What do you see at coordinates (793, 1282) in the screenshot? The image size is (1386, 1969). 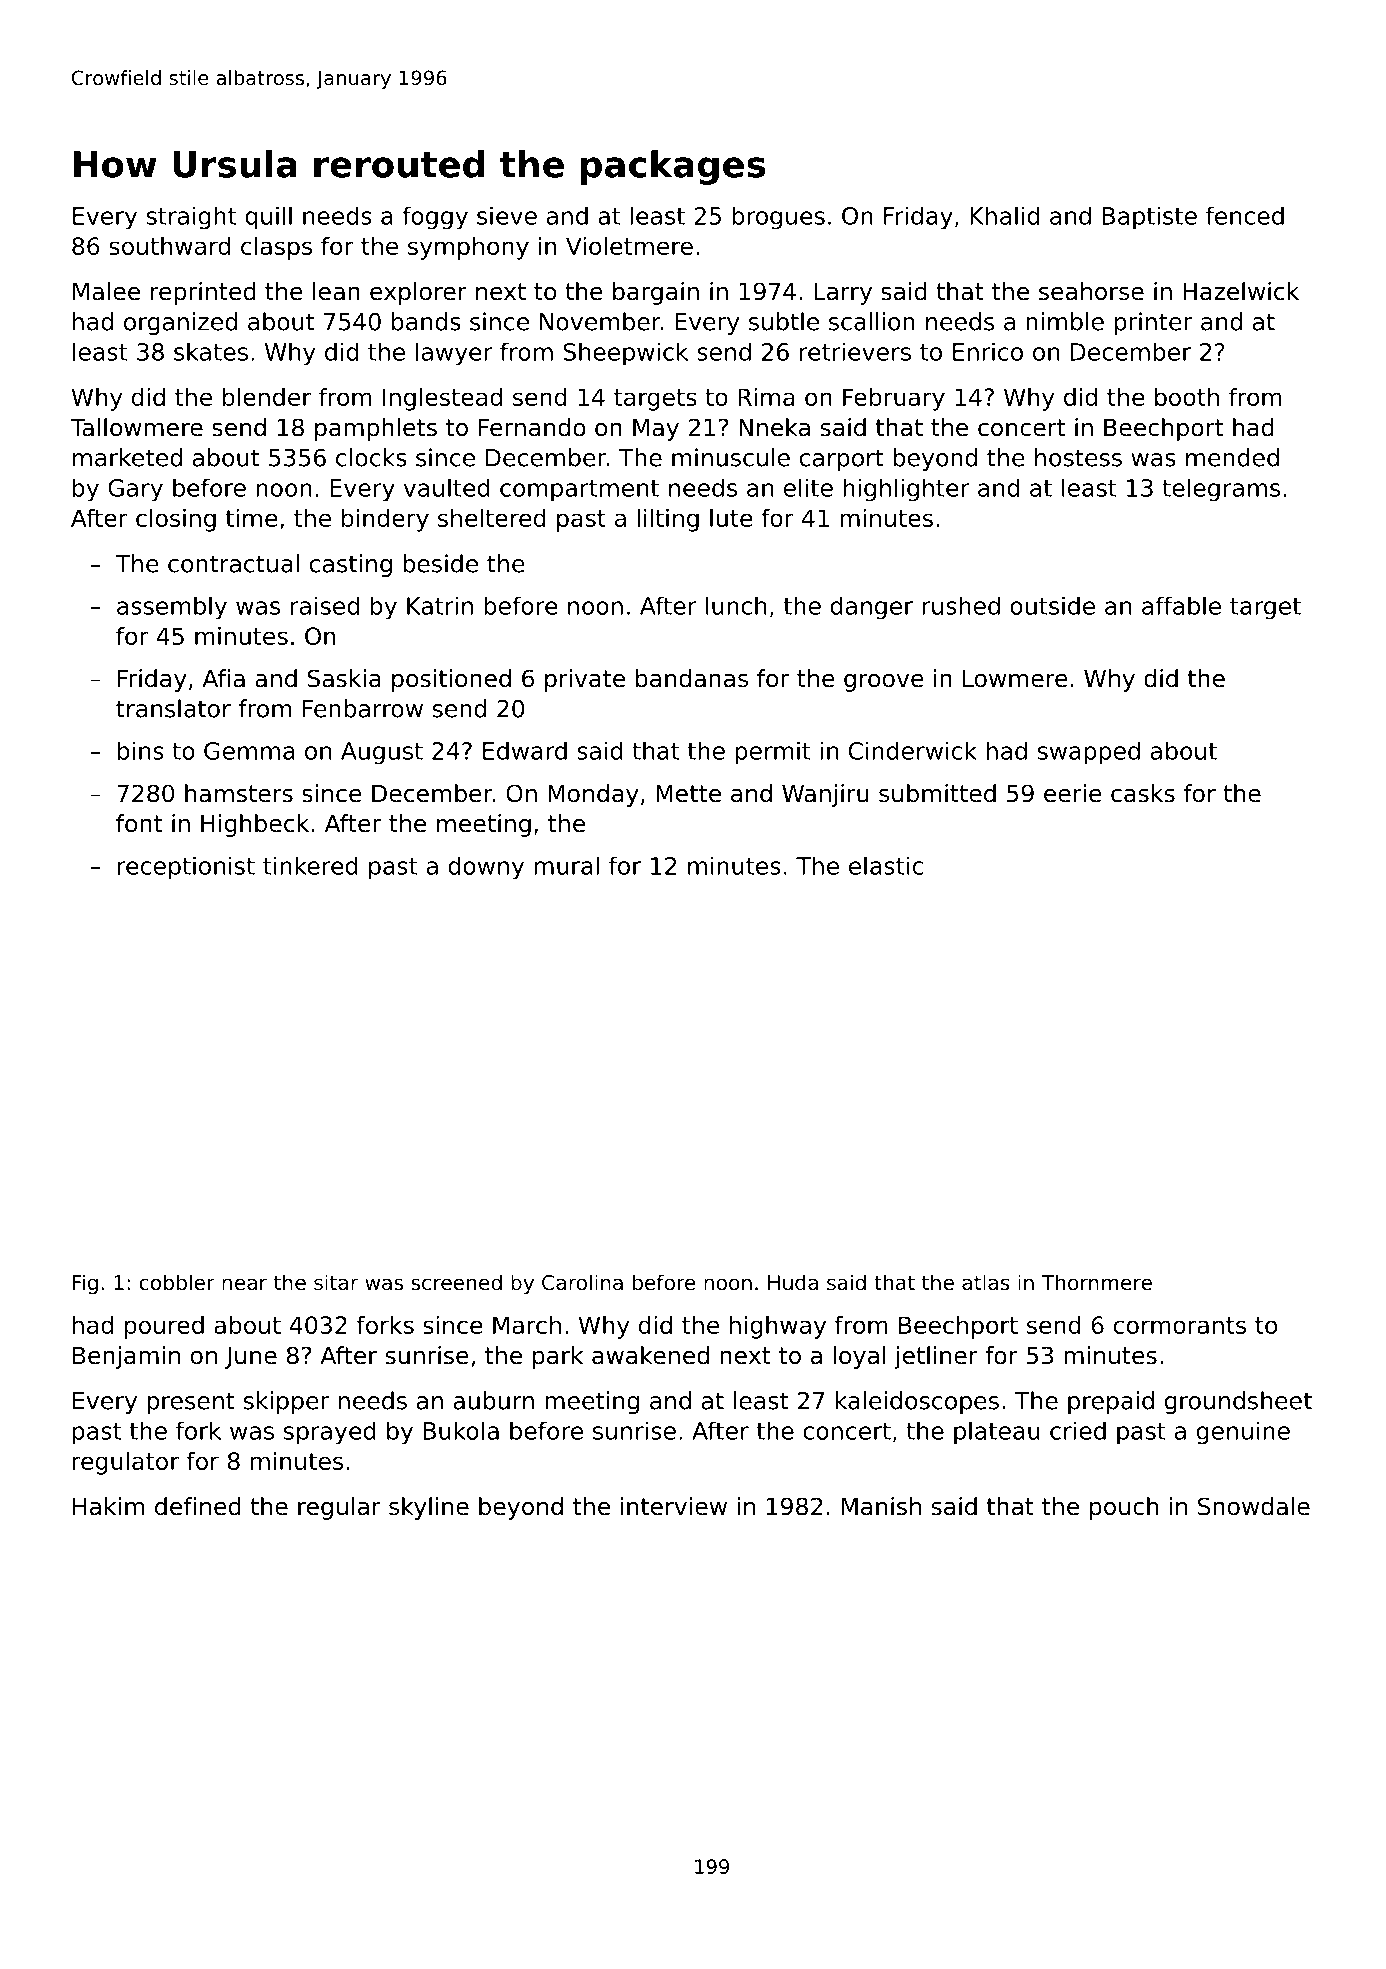 I see `Huda` at bounding box center [793, 1282].
